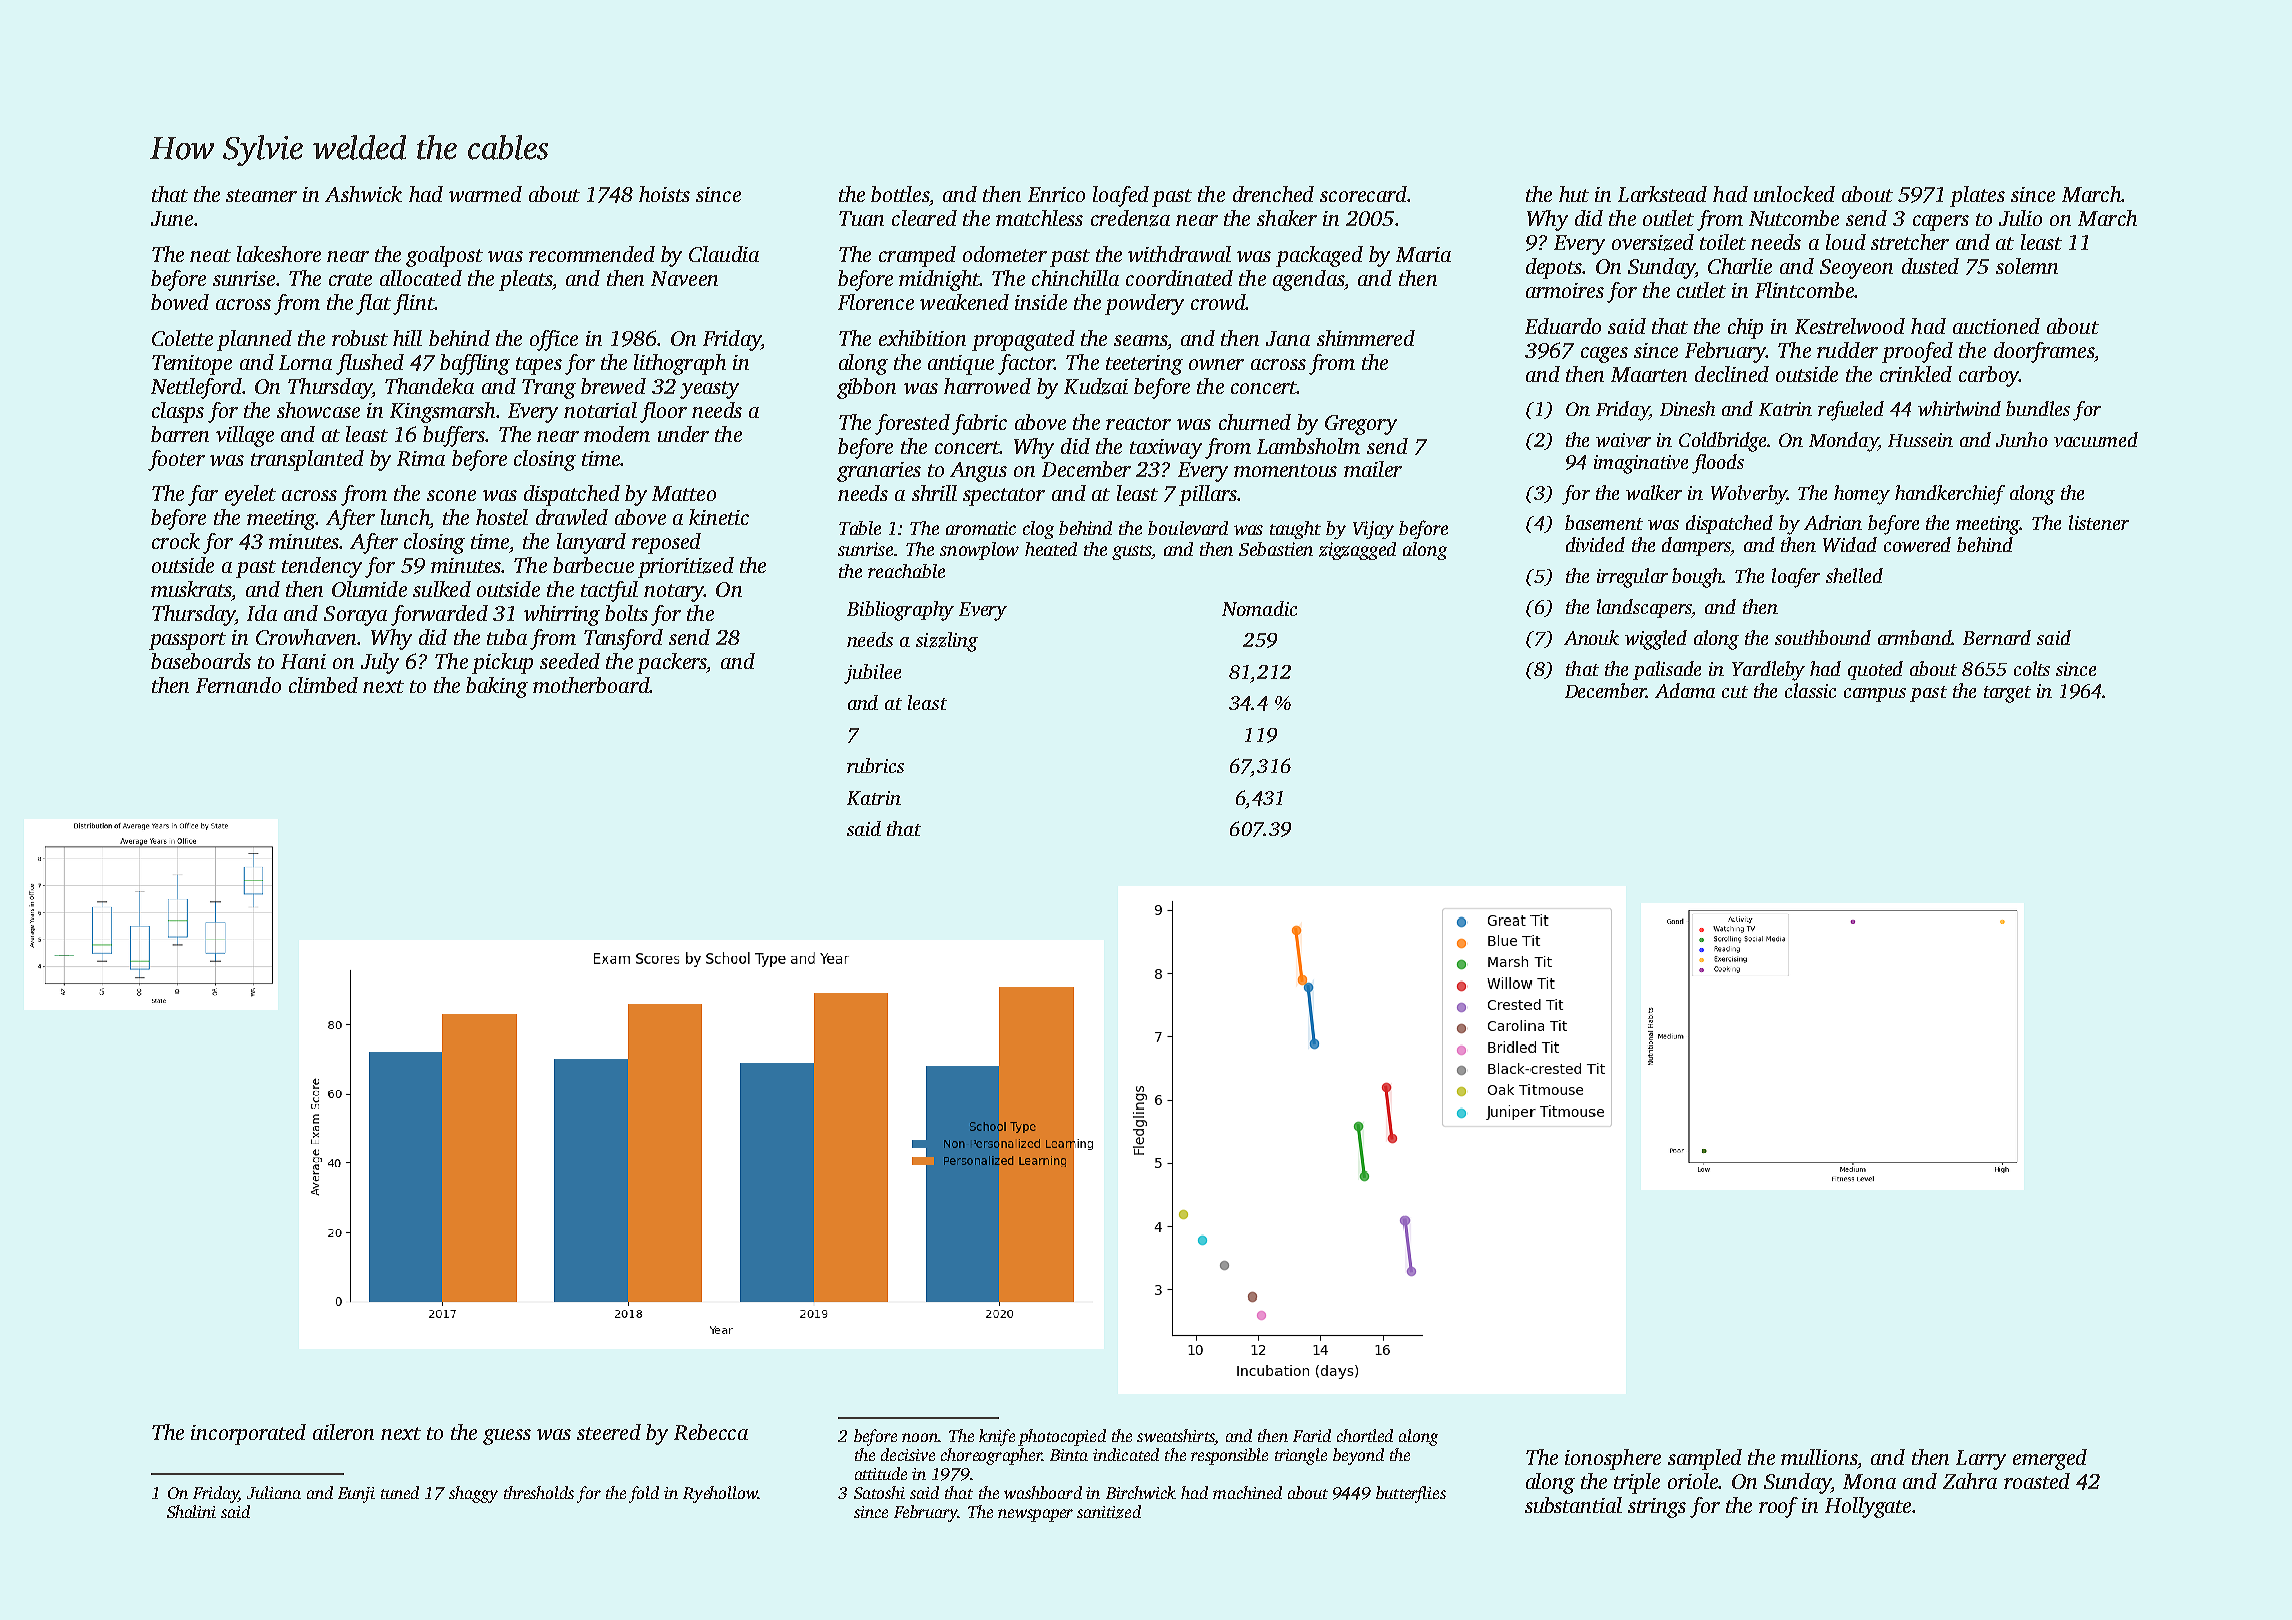 The image size is (2292, 1620). I want to click on auctioned, so click(1996, 326).
